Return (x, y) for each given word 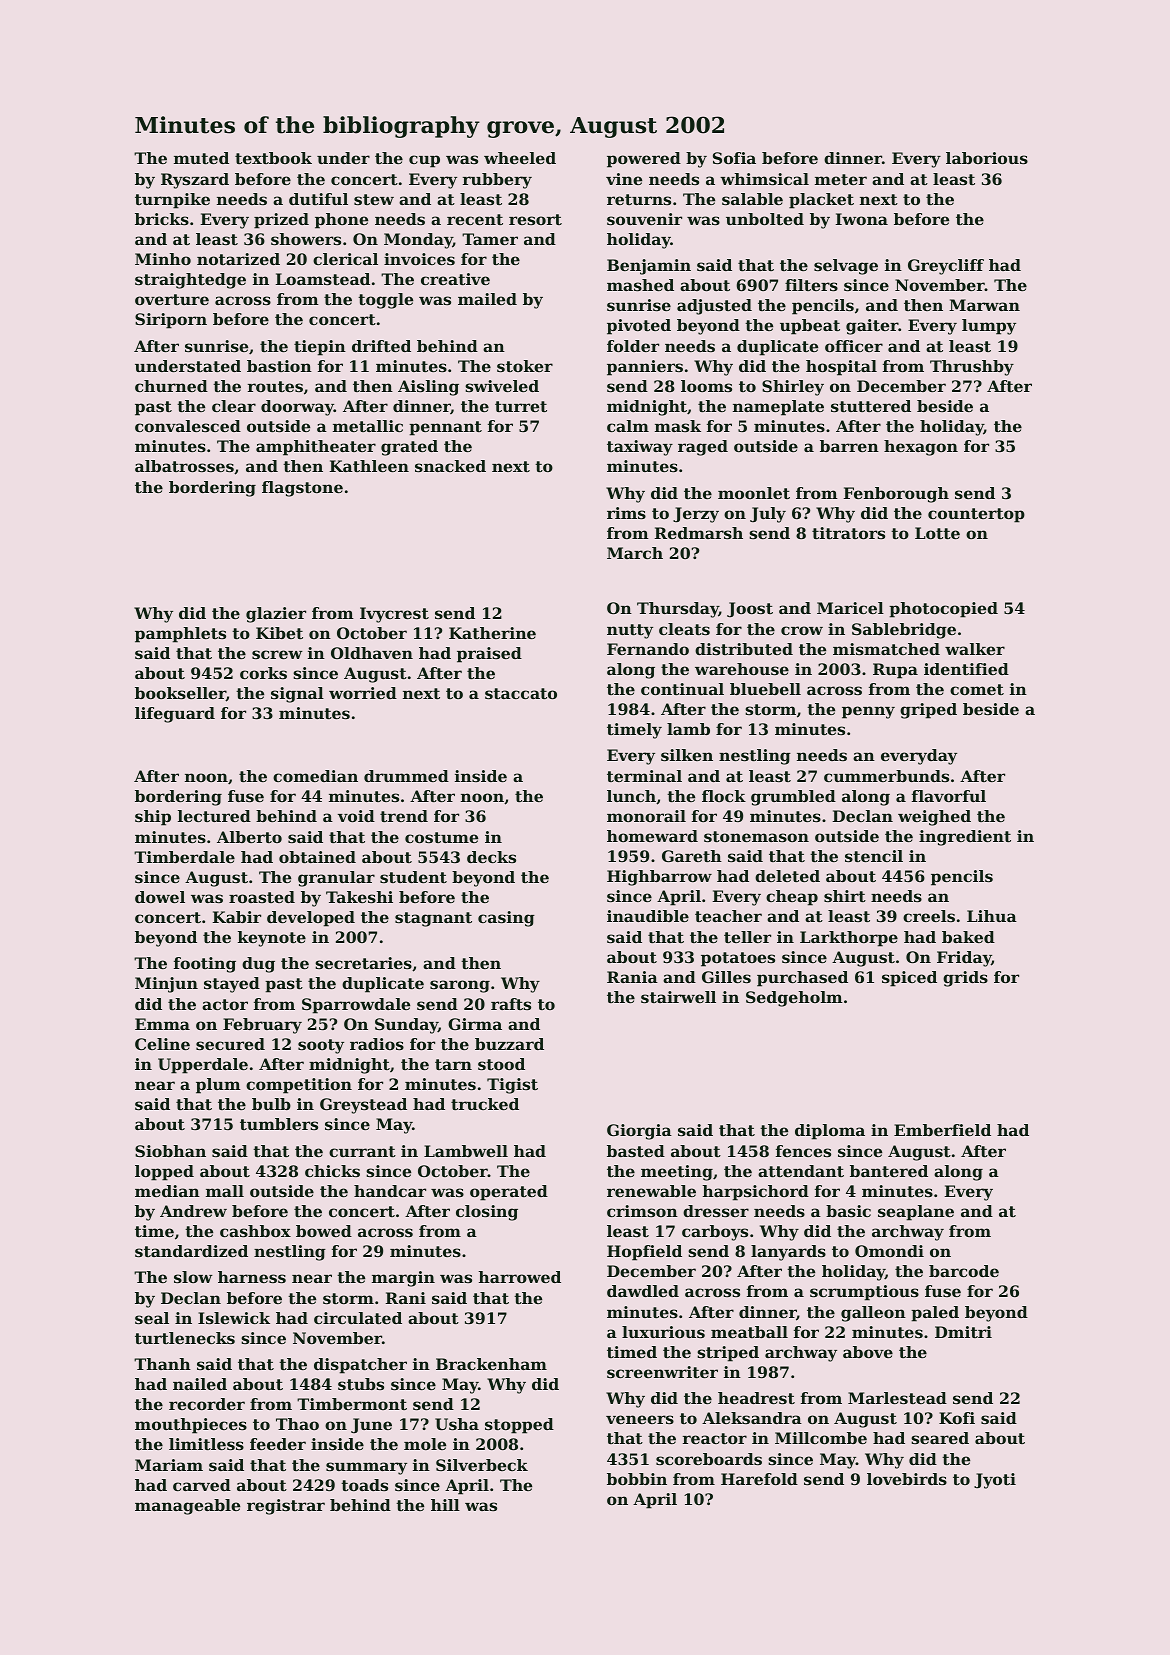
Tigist (512, 1086)
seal (152, 1318)
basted (636, 1151)
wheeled (520, 158)
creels (929, 916)
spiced (909, 979)
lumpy (989, 327)
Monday (418, 241)
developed (311, 919)
